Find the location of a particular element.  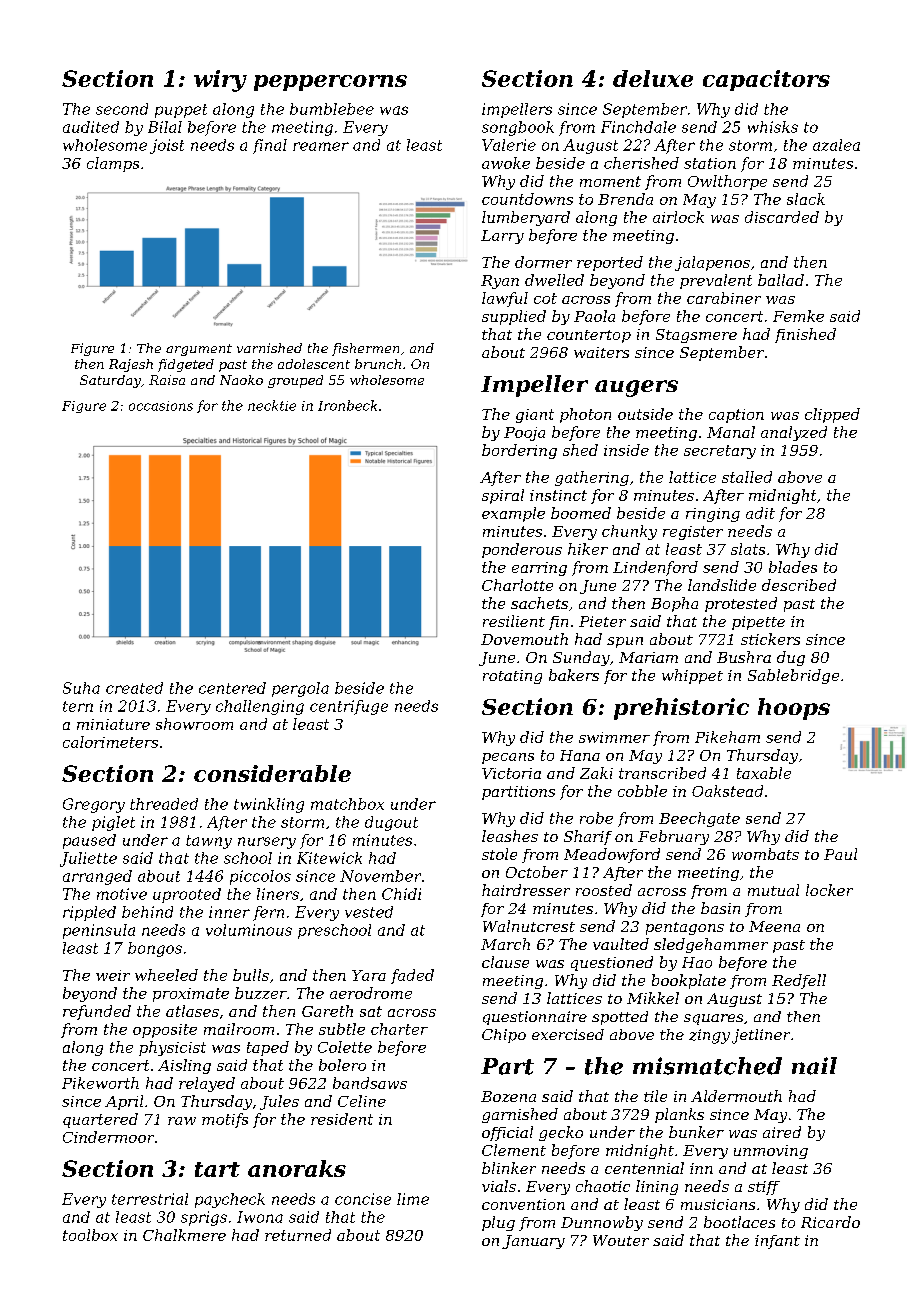

occasions is located at coordinates (161, 406).
